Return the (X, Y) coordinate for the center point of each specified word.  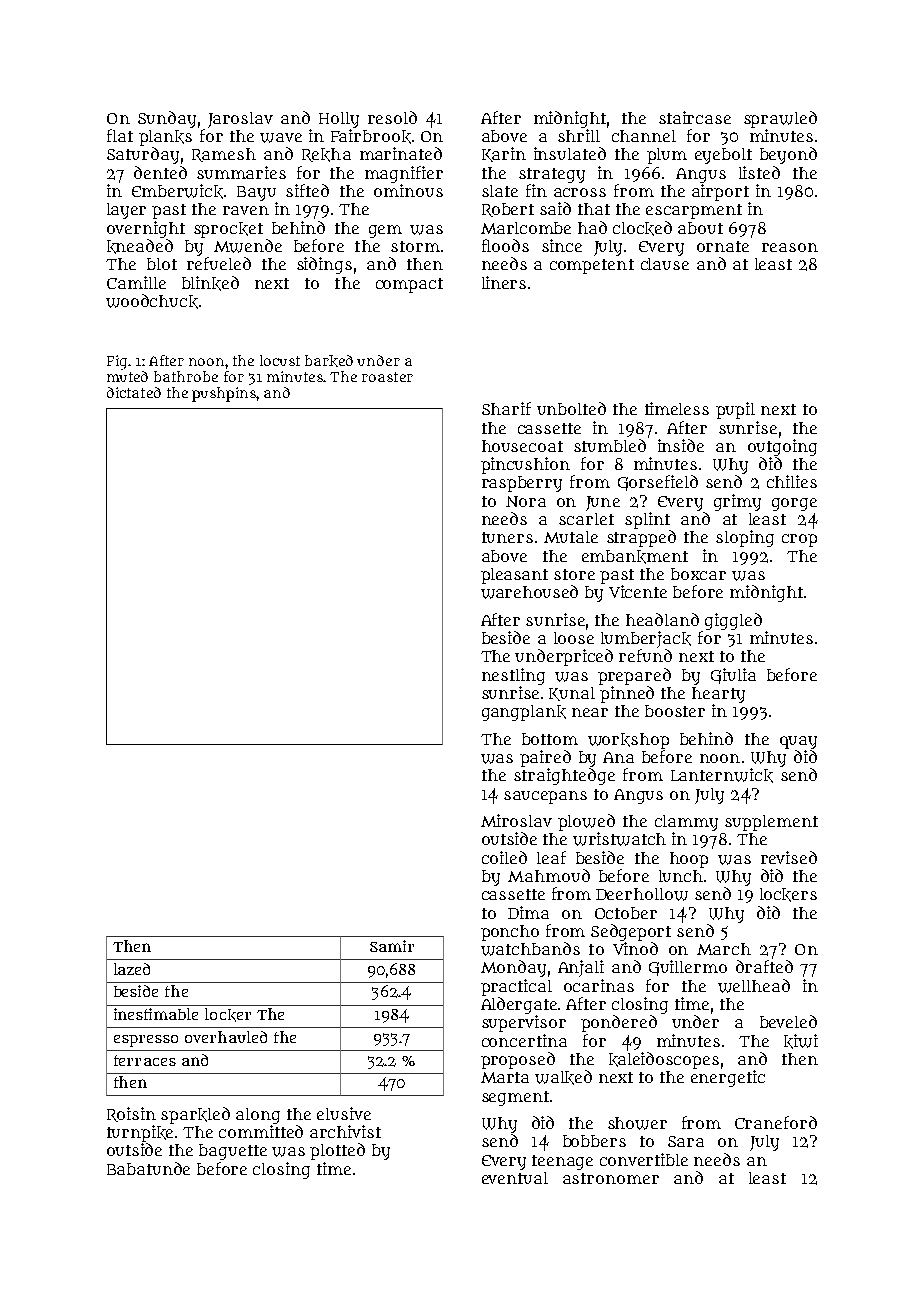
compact (409, 285)
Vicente (638, 591)
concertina (524, 1040)
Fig (117, 362)
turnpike (140, 1133)
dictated (134, 392)
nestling (513, 676)
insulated (570, 153)
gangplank (524, 713)
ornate (723, 246)
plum (667, 156)
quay (798, 742)
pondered (619, 1023)
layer (126, 211)
